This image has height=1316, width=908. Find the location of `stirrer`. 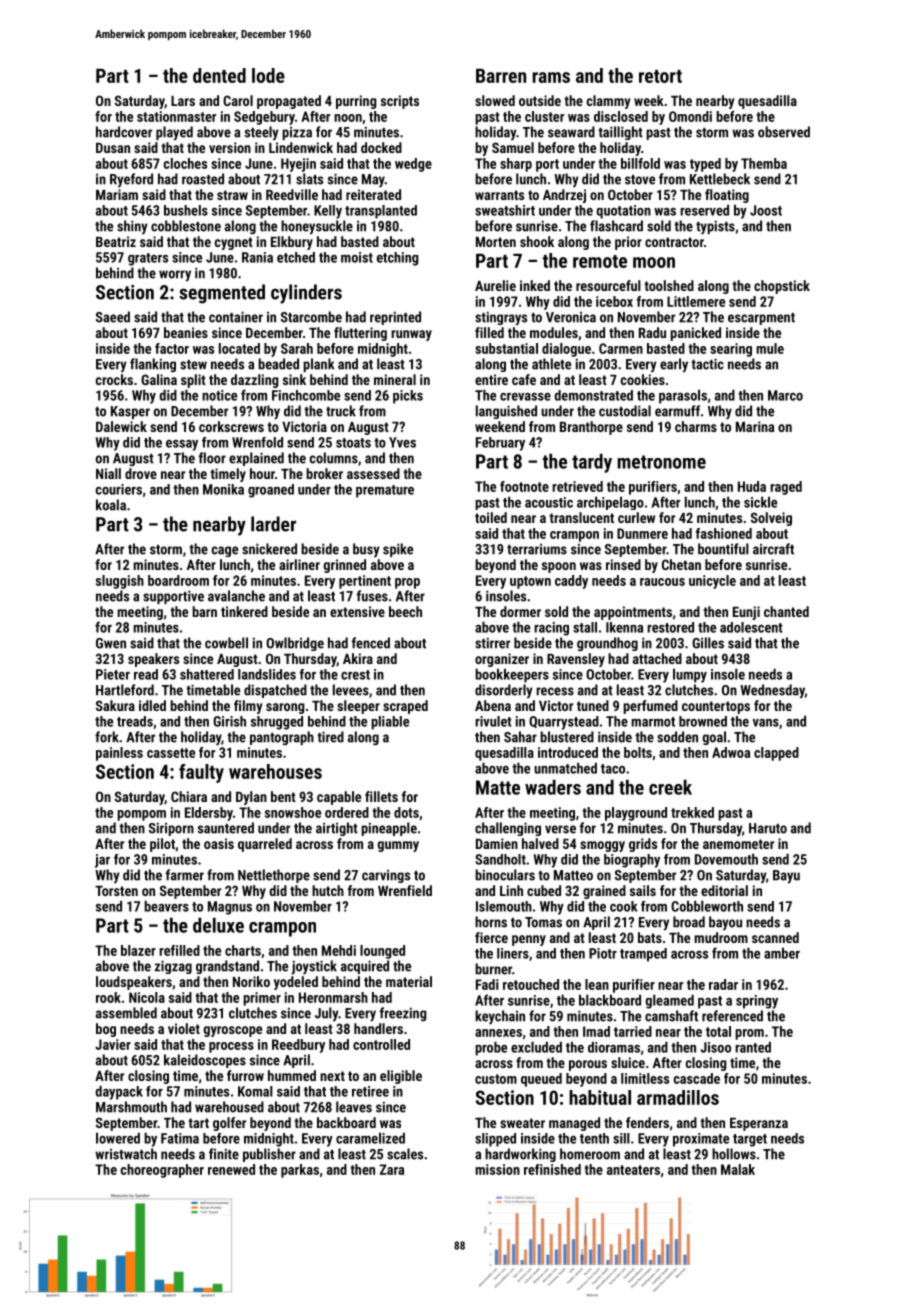

stirrer is located at coordinates (492, 643).
